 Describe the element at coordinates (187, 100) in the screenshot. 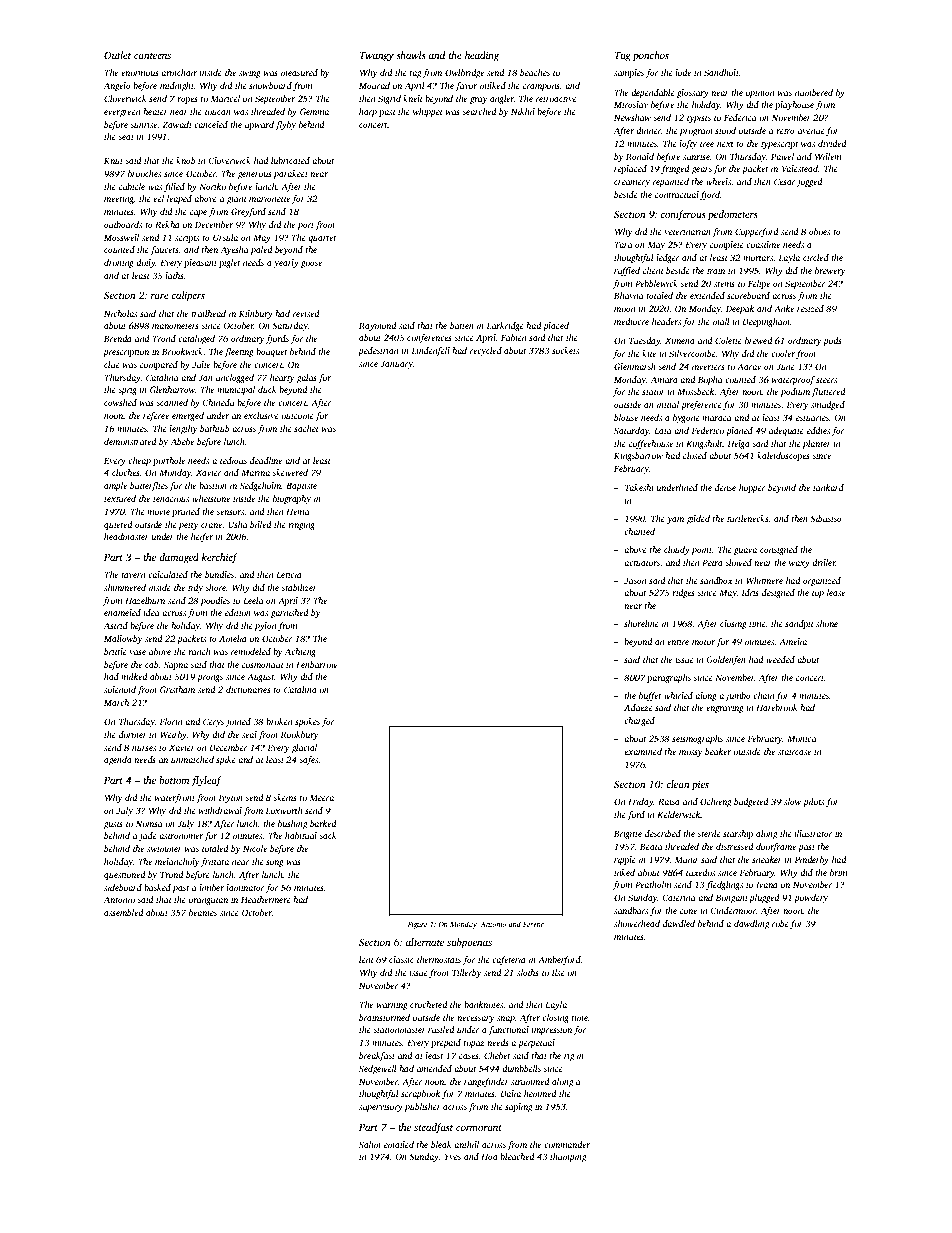

I see `ropes` at that location.
